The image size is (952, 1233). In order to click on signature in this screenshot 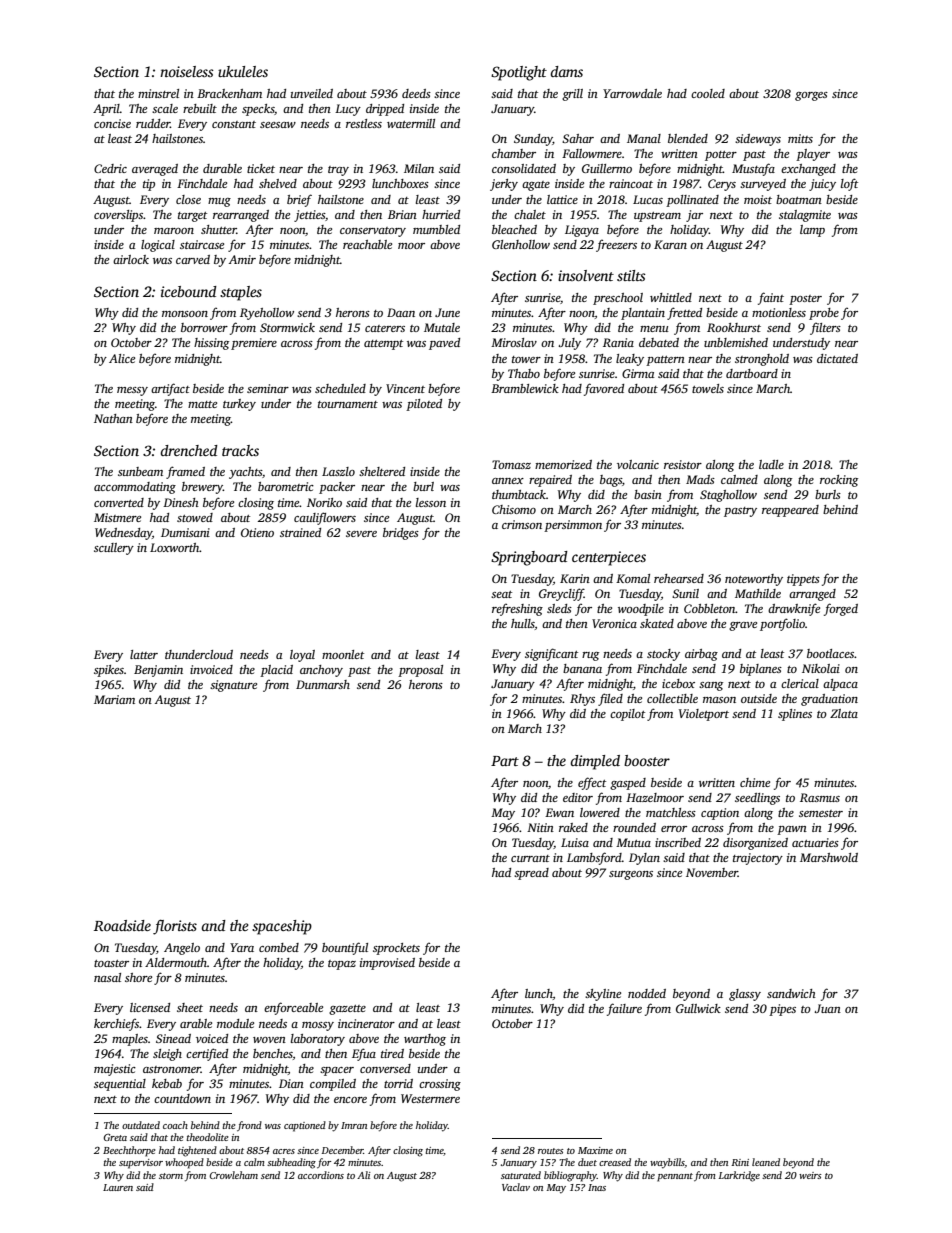, I will do `click(233, 686)`.
